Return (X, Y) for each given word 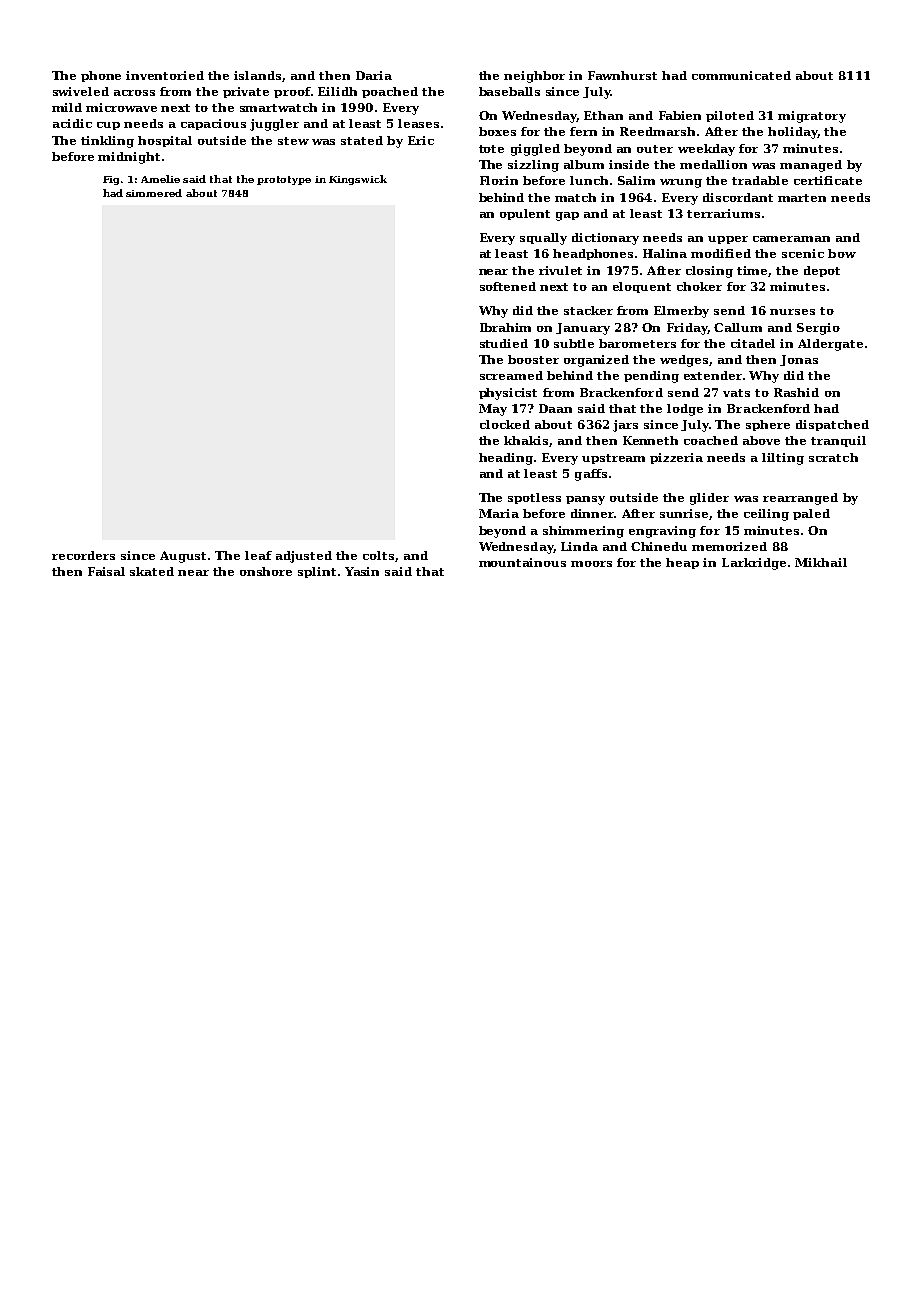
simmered (154, 193)
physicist (508, 394)
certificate (828, 180)
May (493, 410)
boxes (497, 131)
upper (728, 240)
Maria (499, 513)
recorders (83, 555)
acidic (72, 123)
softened (508, 286)
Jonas (799, 360)
